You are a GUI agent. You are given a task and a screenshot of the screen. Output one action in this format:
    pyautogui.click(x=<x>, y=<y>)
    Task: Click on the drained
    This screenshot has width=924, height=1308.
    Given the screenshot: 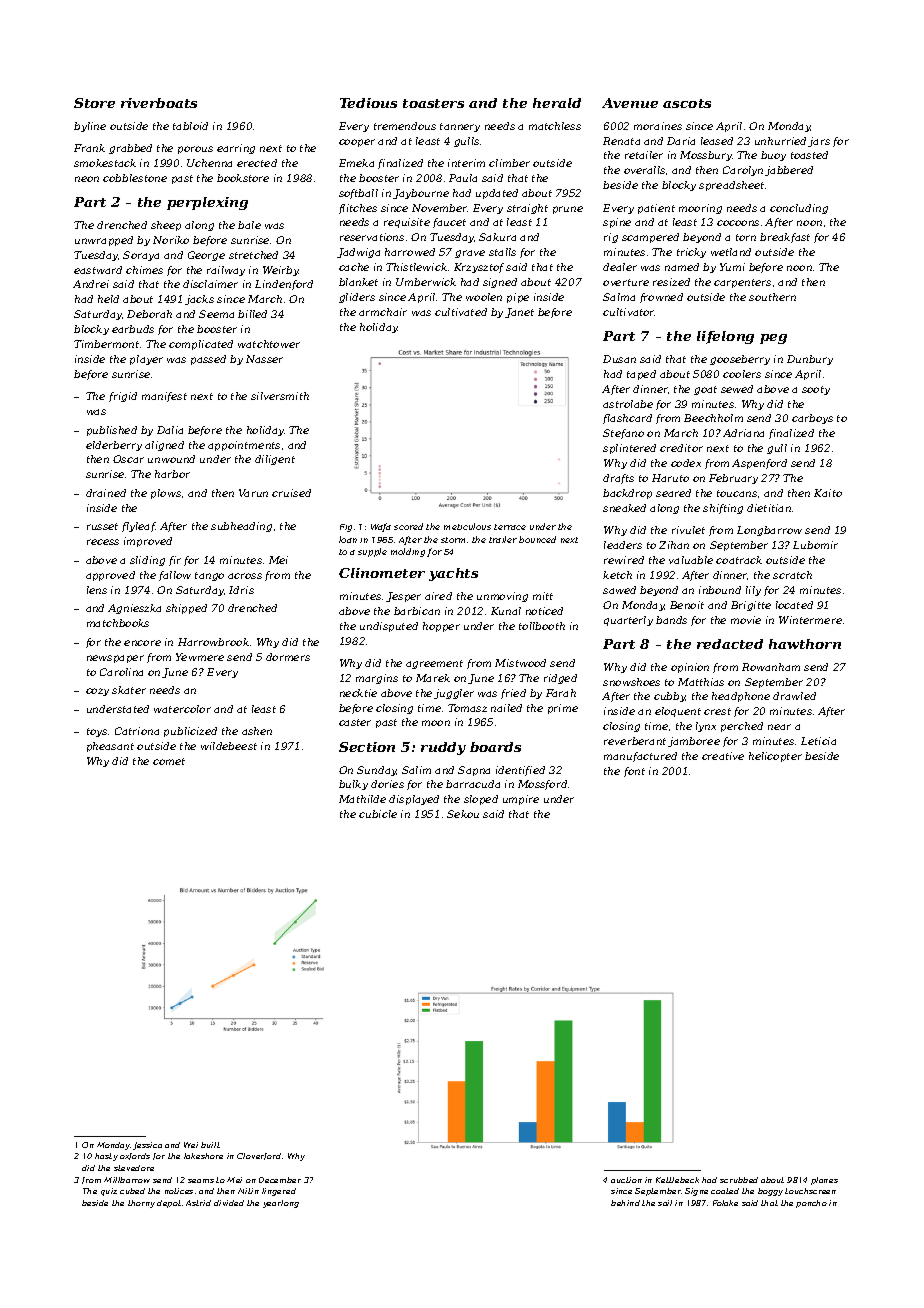 What is the action you would take?
    pyautogui.click(x=106, y=493)
